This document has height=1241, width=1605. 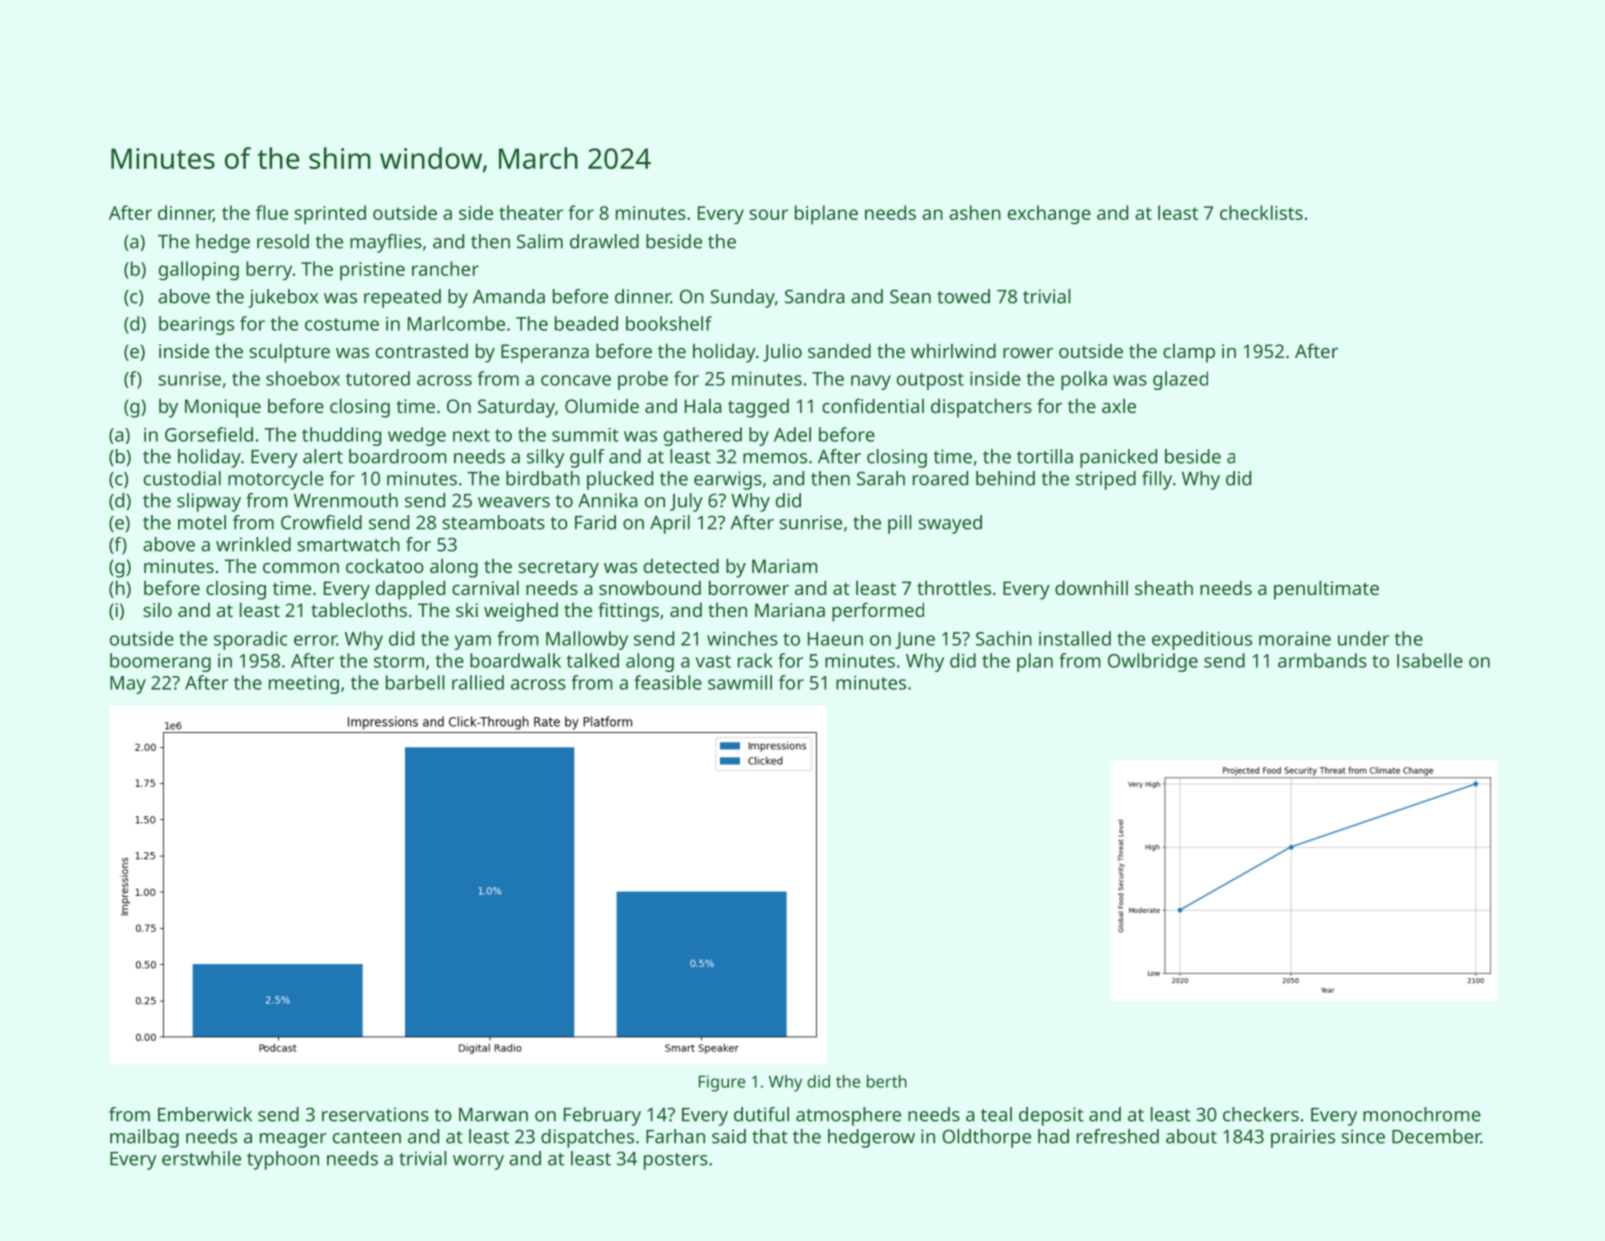 I want to click on feasible, so click(x=668, y=682).
